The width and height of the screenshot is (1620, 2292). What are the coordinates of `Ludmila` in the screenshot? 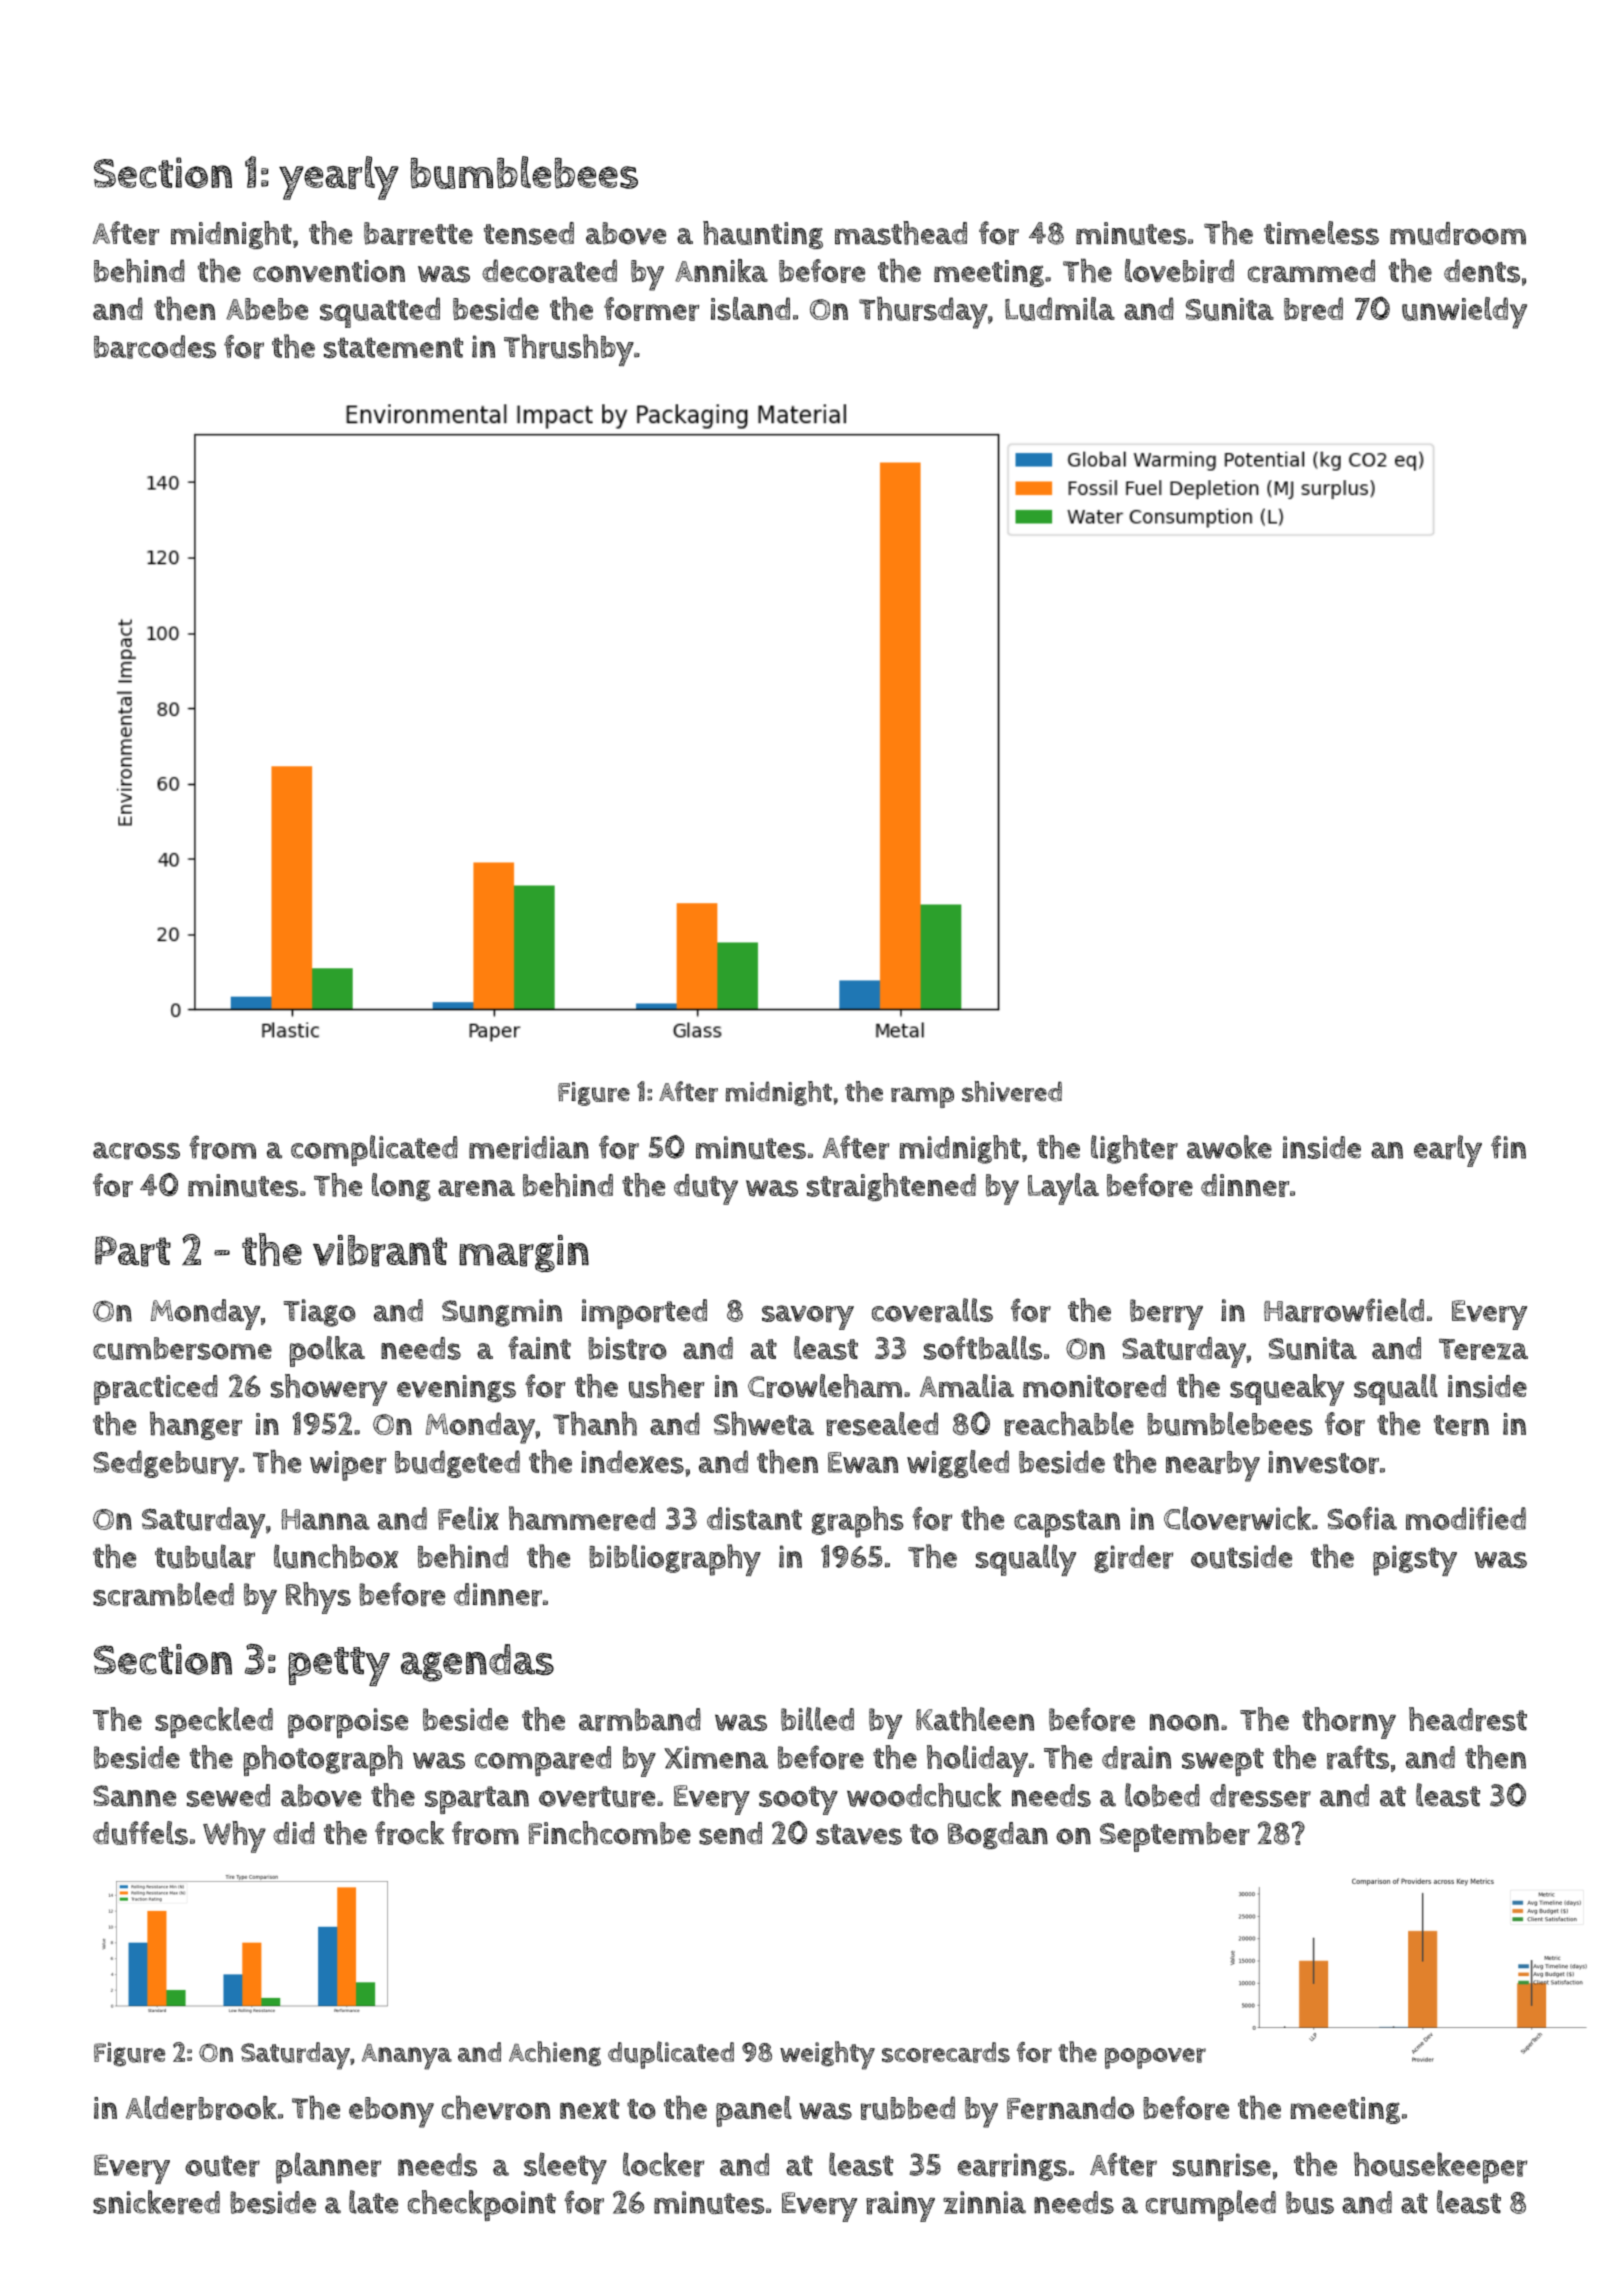 It's located at (1060, 309).
